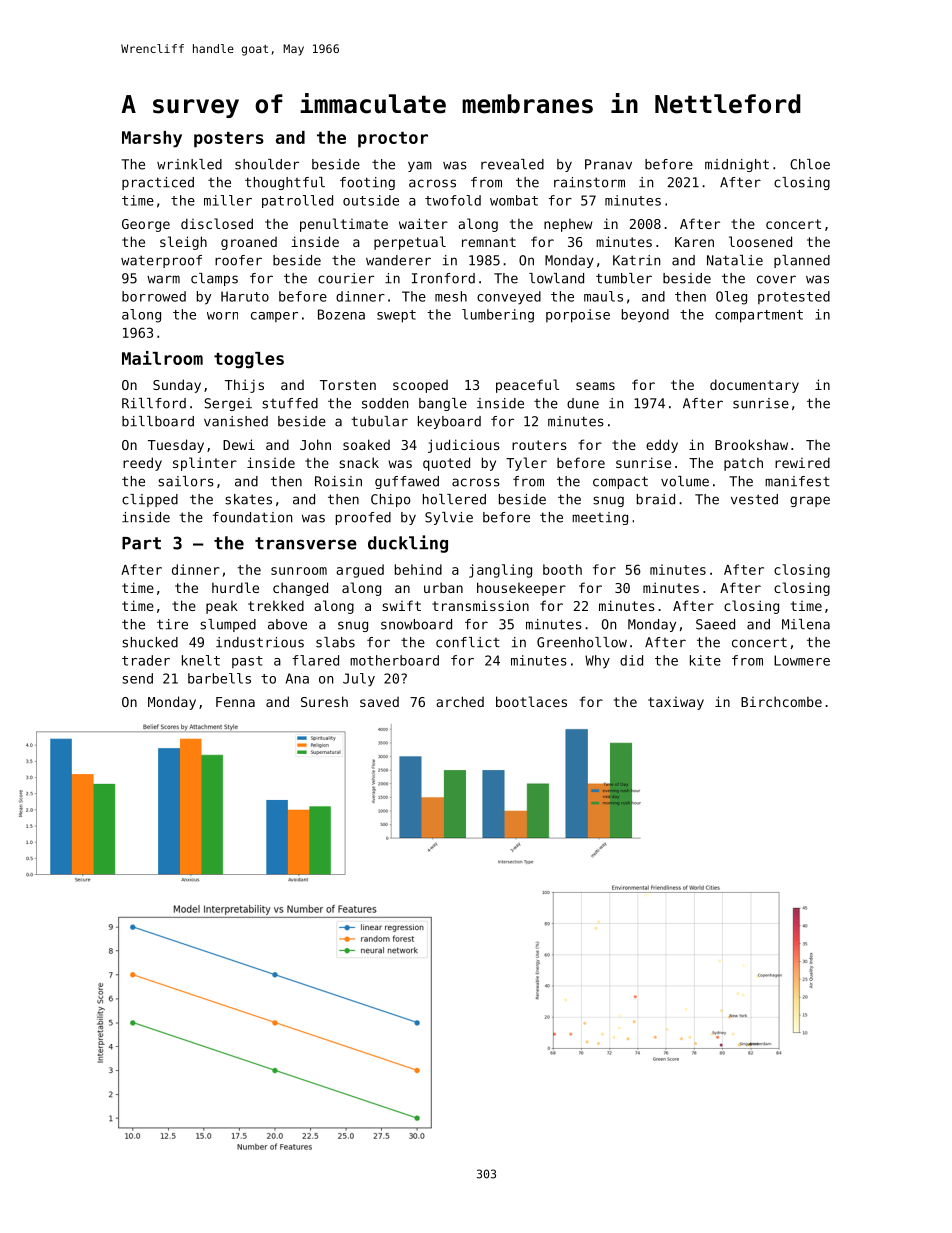 This page has width=952, height=1233. Describe the element at coordinates (267, 164) in the page. I see `shoulder` at that location.
